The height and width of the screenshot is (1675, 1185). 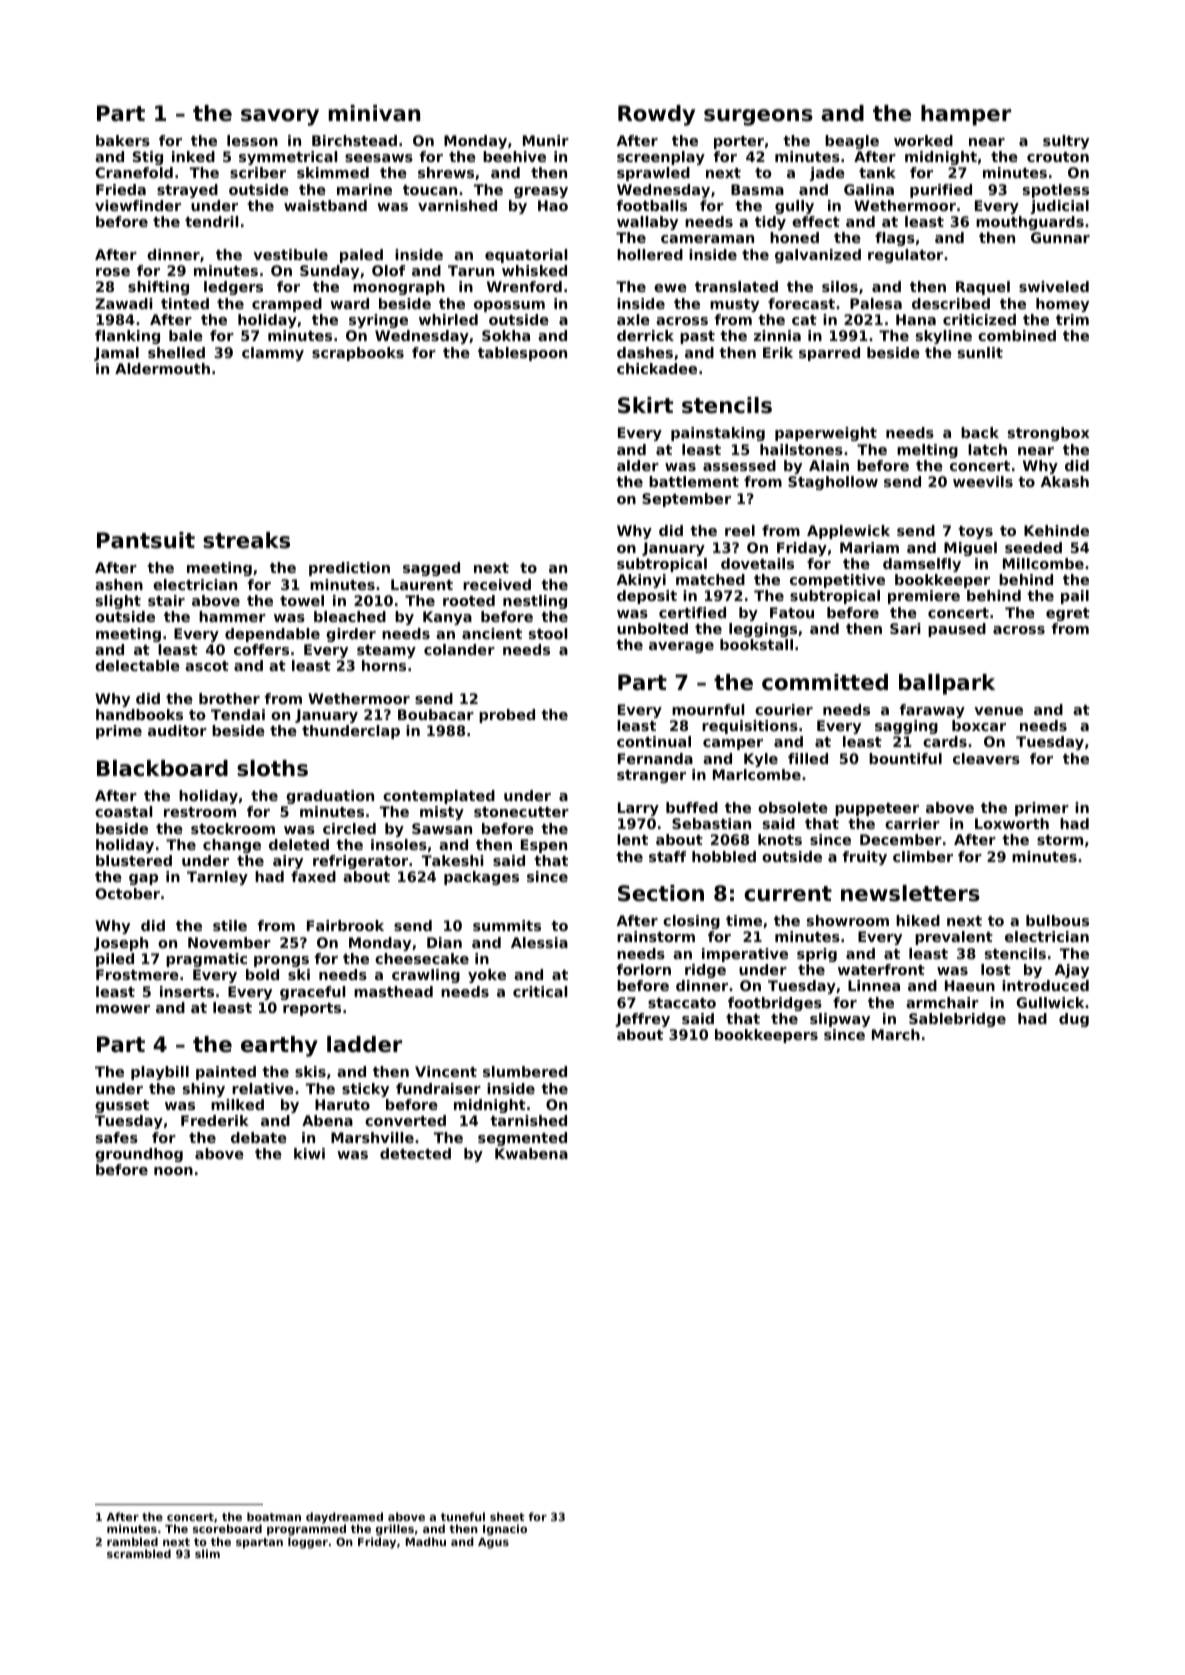 I want to click on Gunnar, so click(x=1060, y=237).
